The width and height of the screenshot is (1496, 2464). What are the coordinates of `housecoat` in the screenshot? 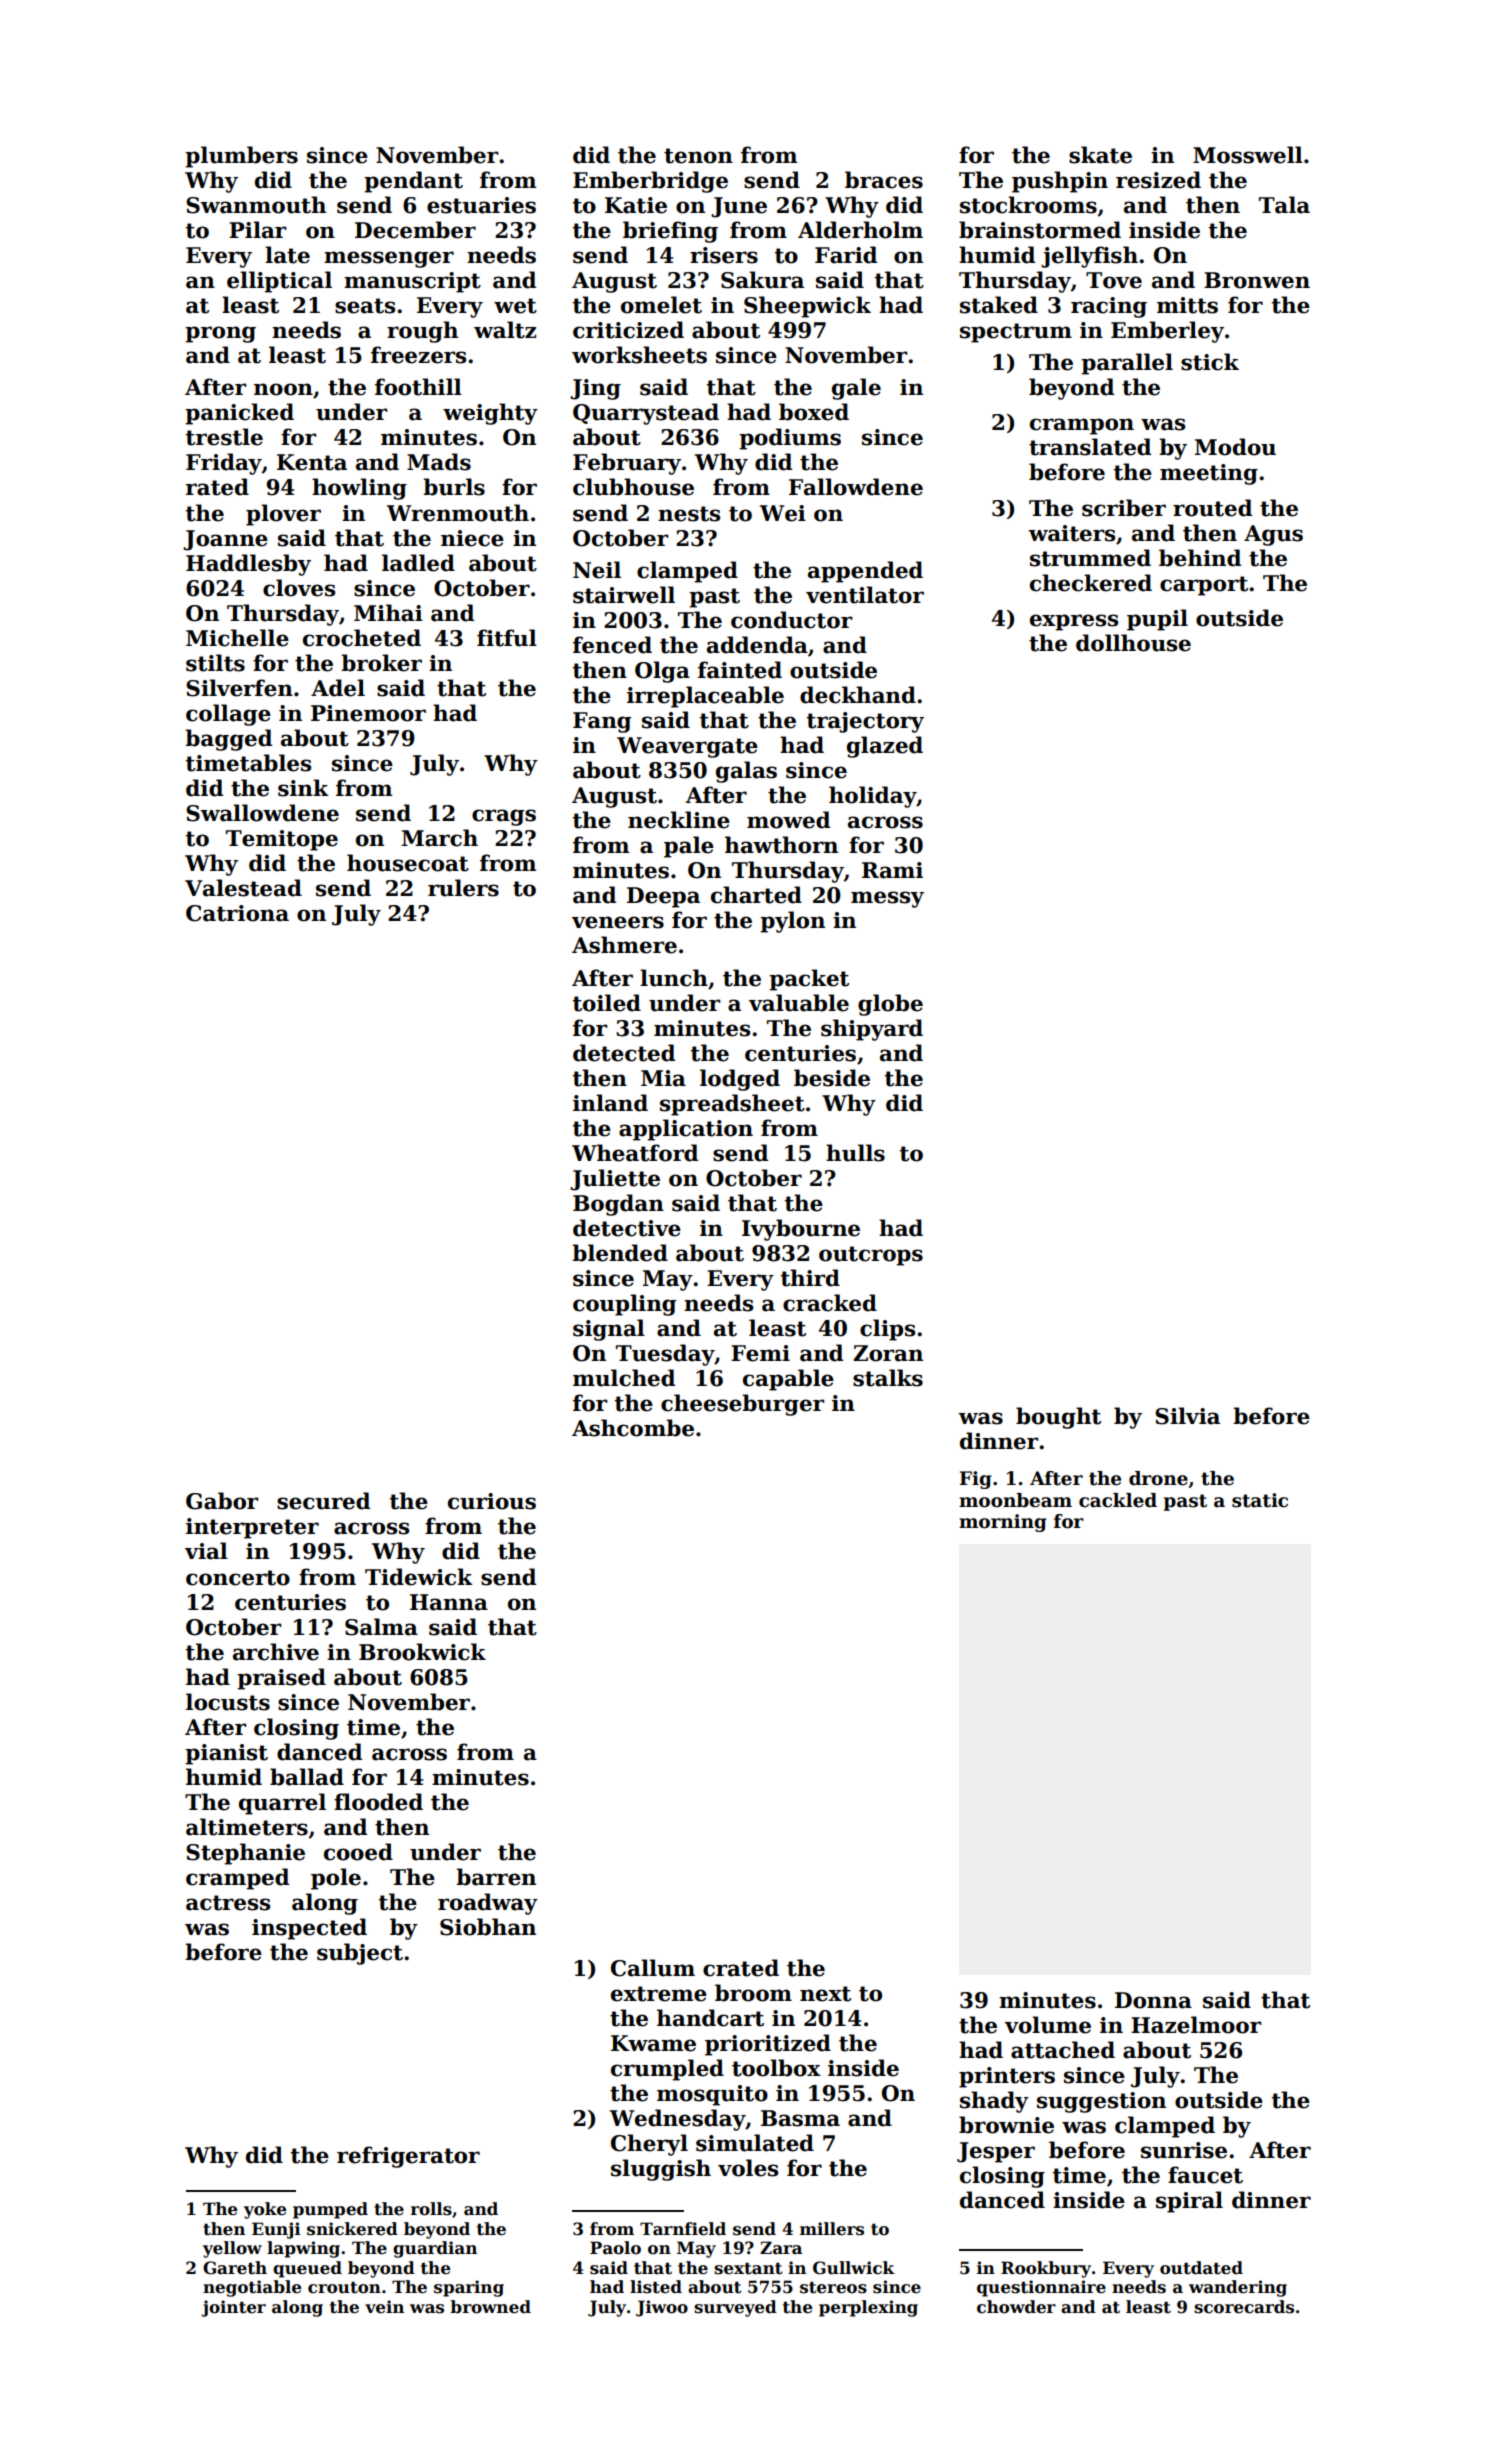 It's located at (408, 863).
